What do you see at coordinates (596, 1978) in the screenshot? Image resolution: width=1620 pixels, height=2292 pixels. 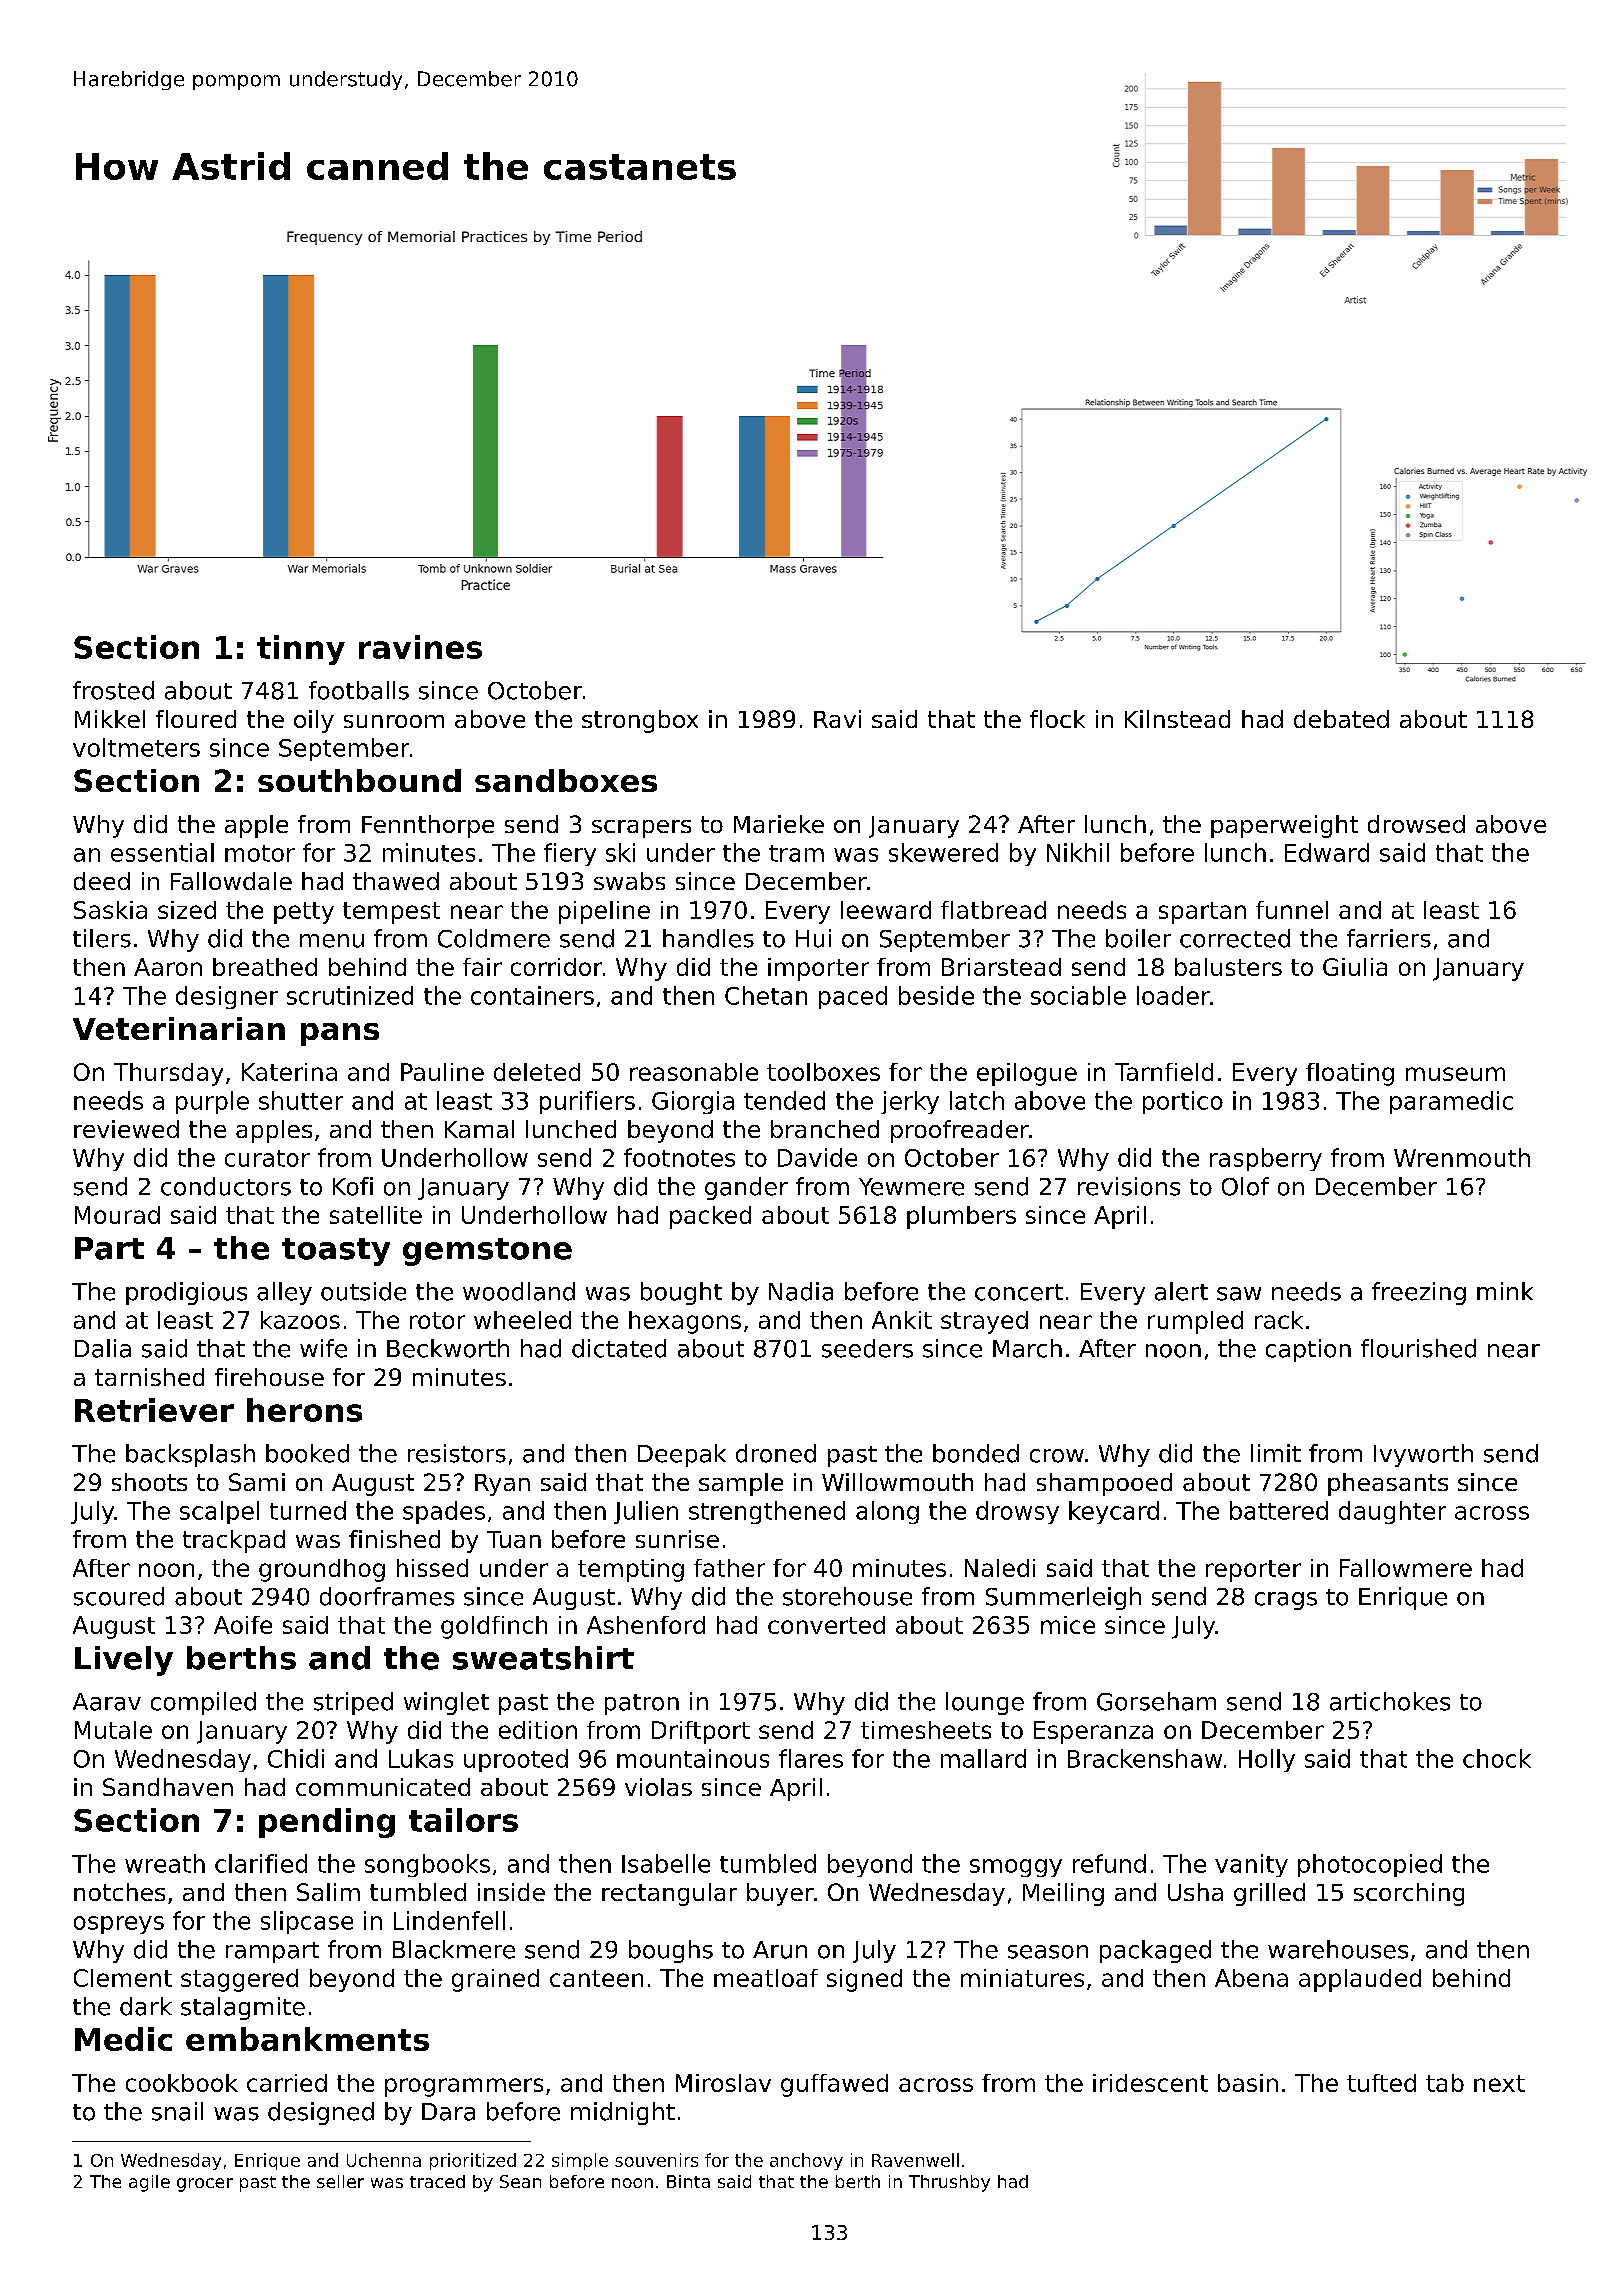 I see `canteen` at bounding box center [596, 1978].
